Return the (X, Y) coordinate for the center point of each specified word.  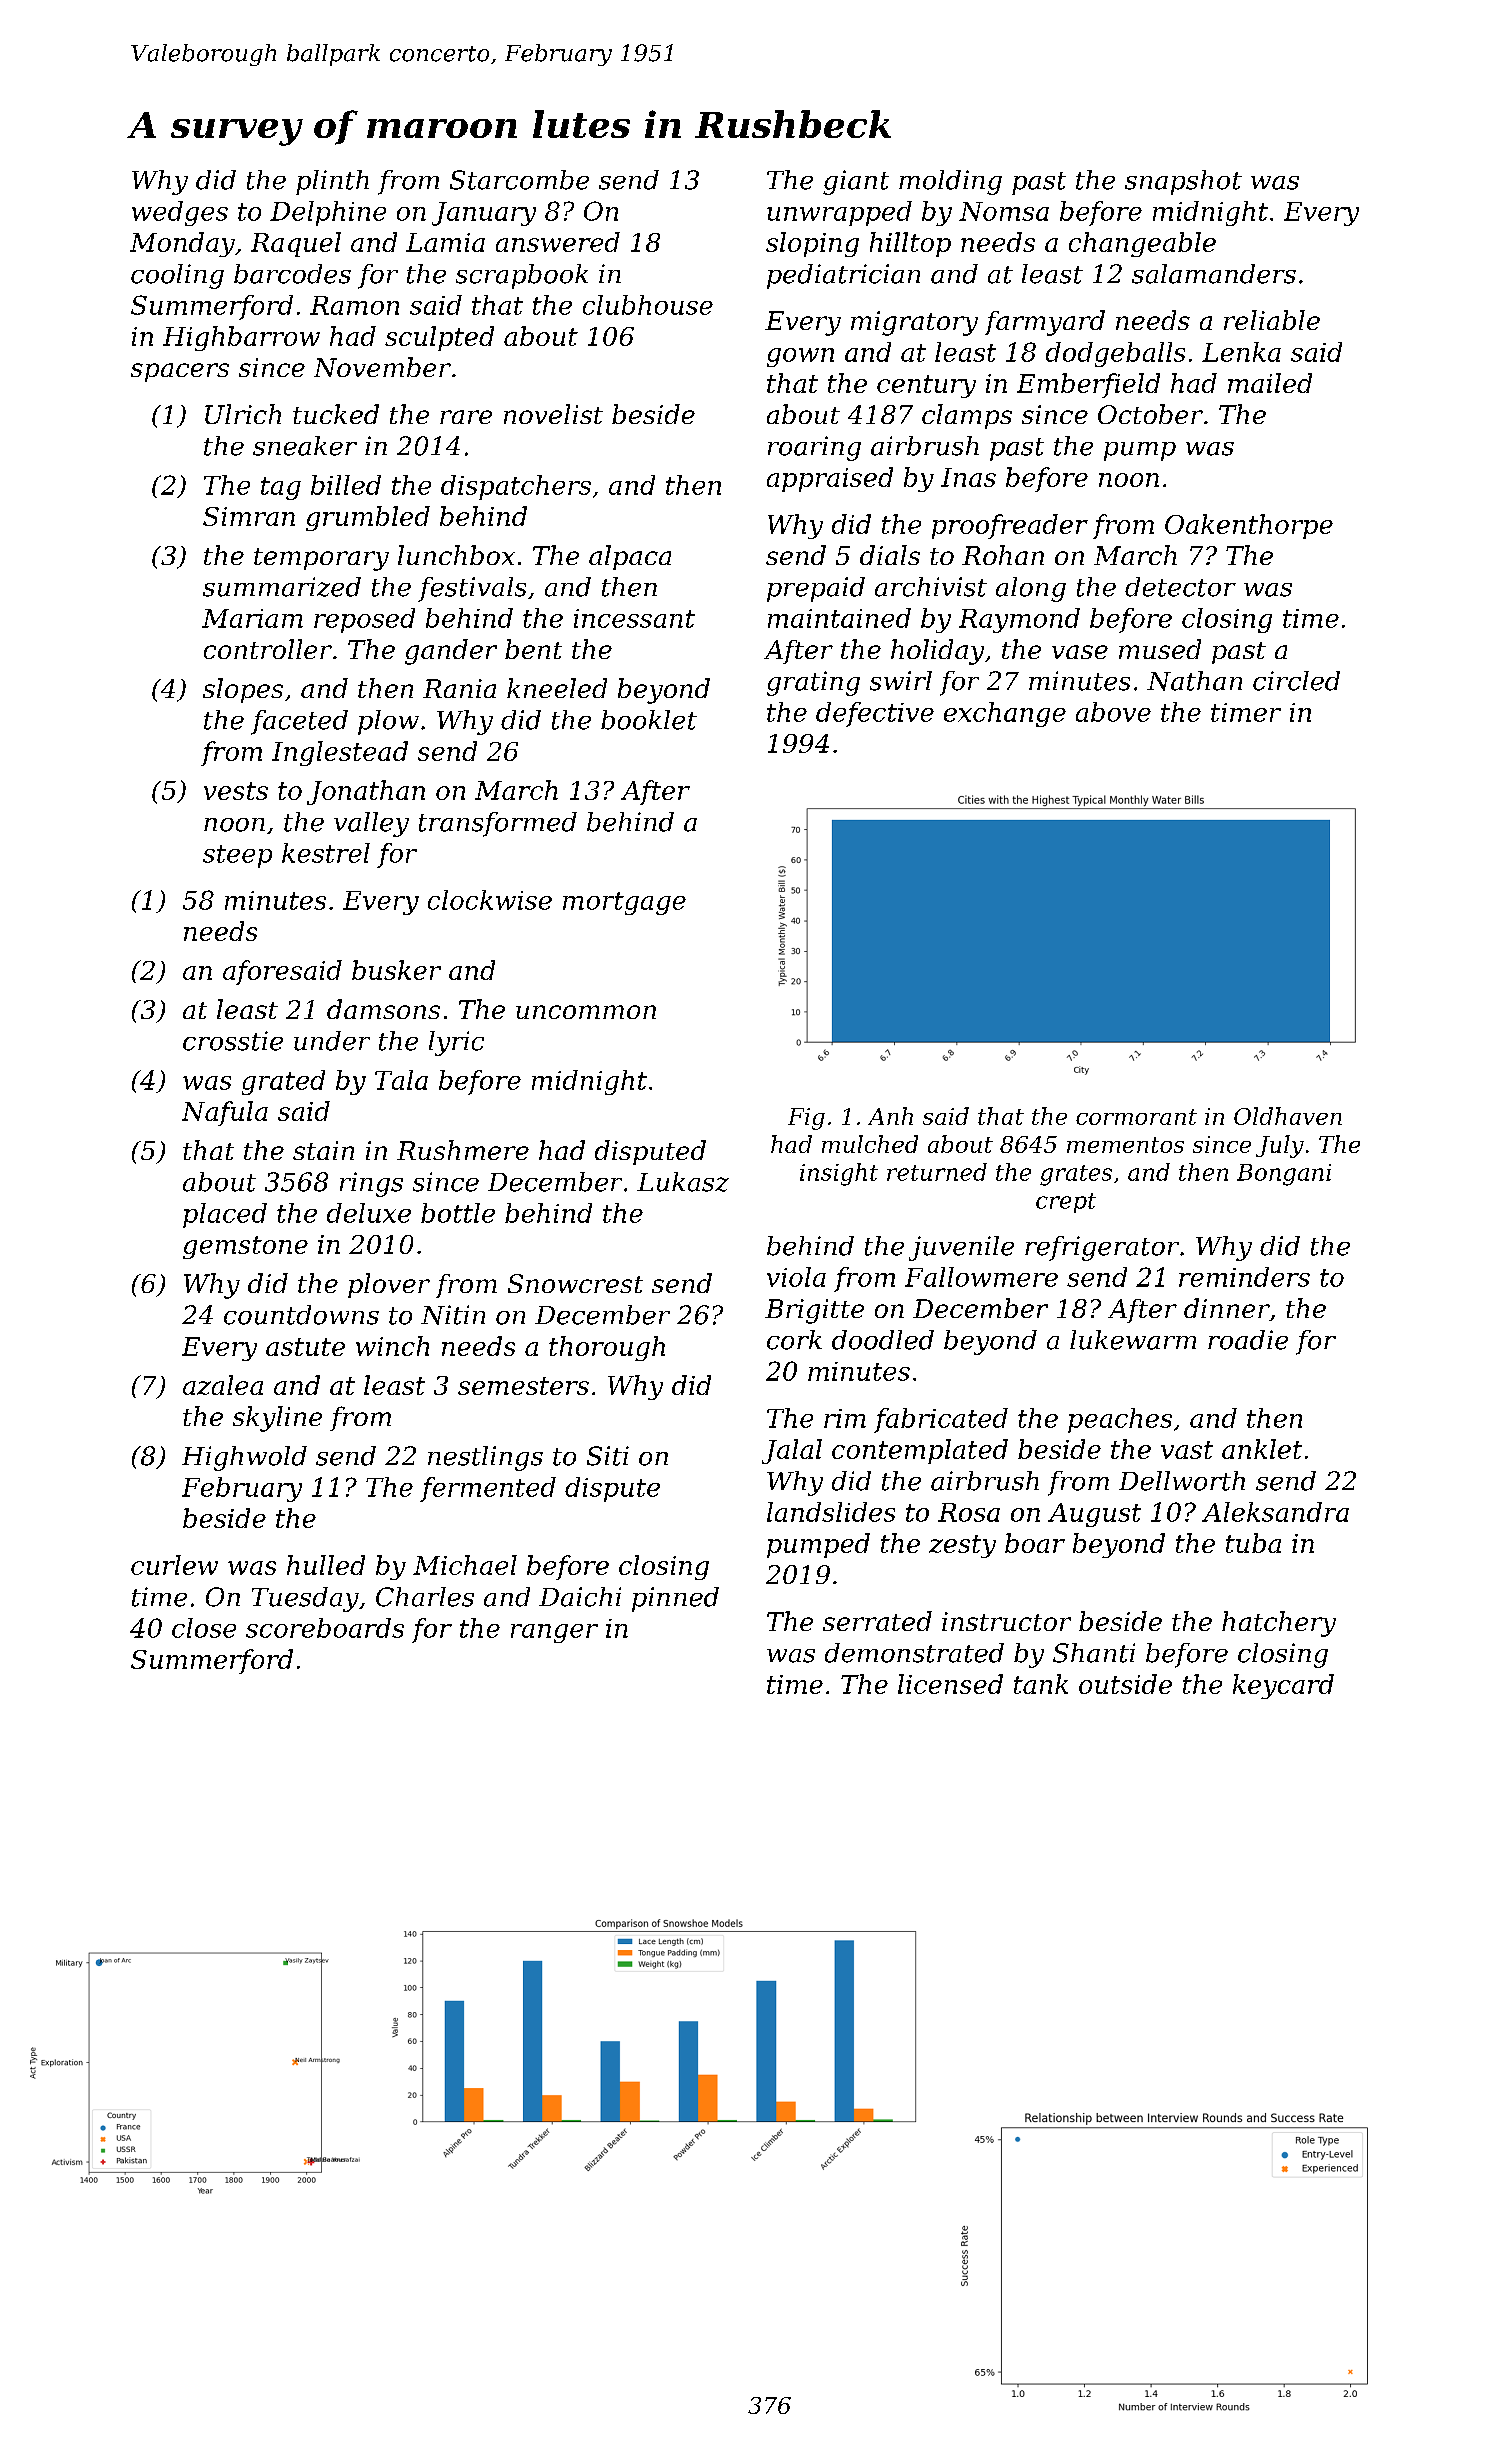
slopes (243, 690)
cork (794, 1340)
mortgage (624, 903)
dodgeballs (1115, 354)
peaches (1120, 1420)
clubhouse (648, 305)
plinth (332, 182)
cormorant (1136, 1117)
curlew (174, 1565)
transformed (498, 824)
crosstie (233, 1041)
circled (1296, 681)
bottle (458, 1213)
